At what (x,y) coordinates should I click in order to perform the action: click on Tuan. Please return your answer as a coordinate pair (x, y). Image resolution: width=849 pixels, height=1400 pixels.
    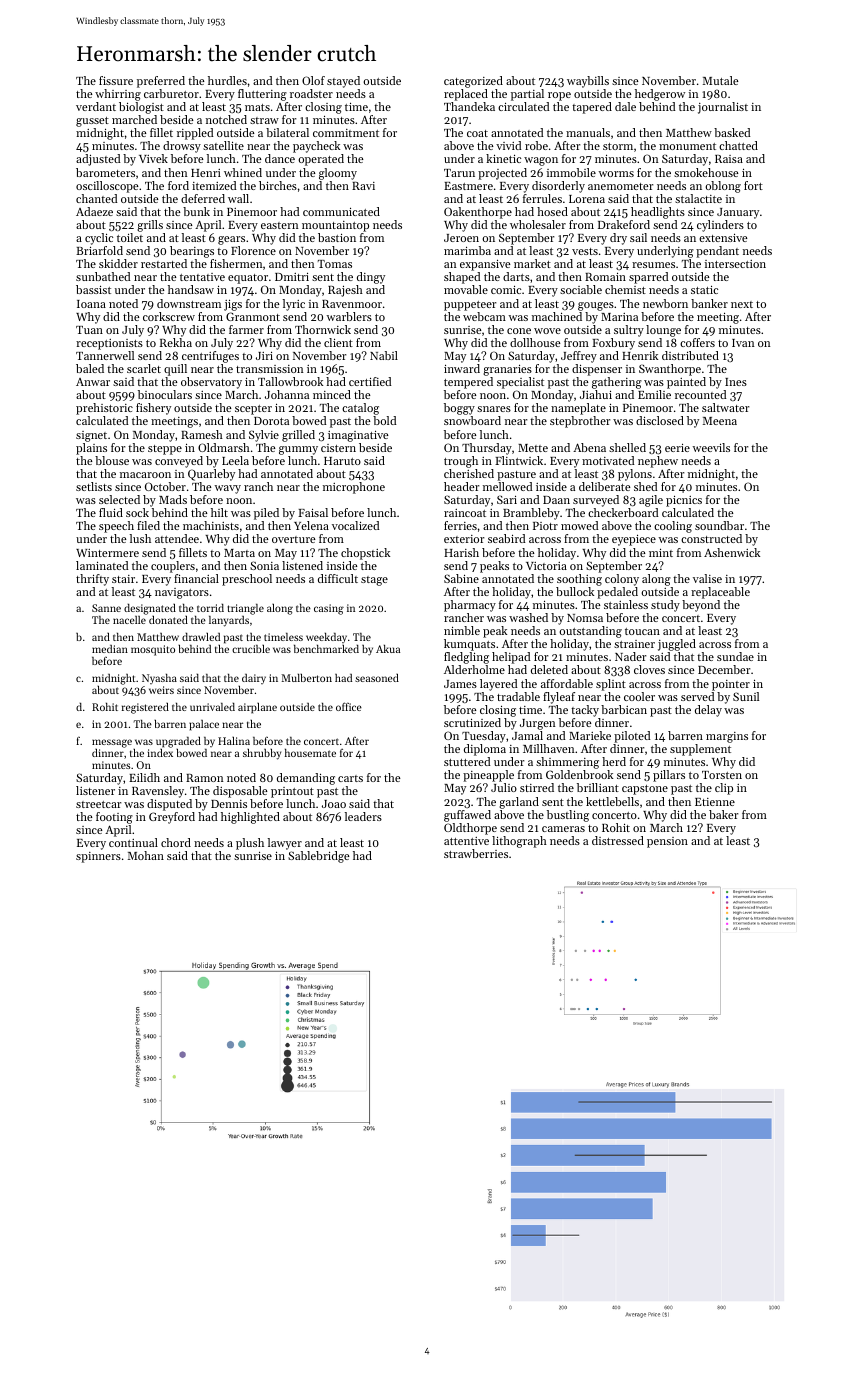
    Looking at the image, I should click on (89, 330).
